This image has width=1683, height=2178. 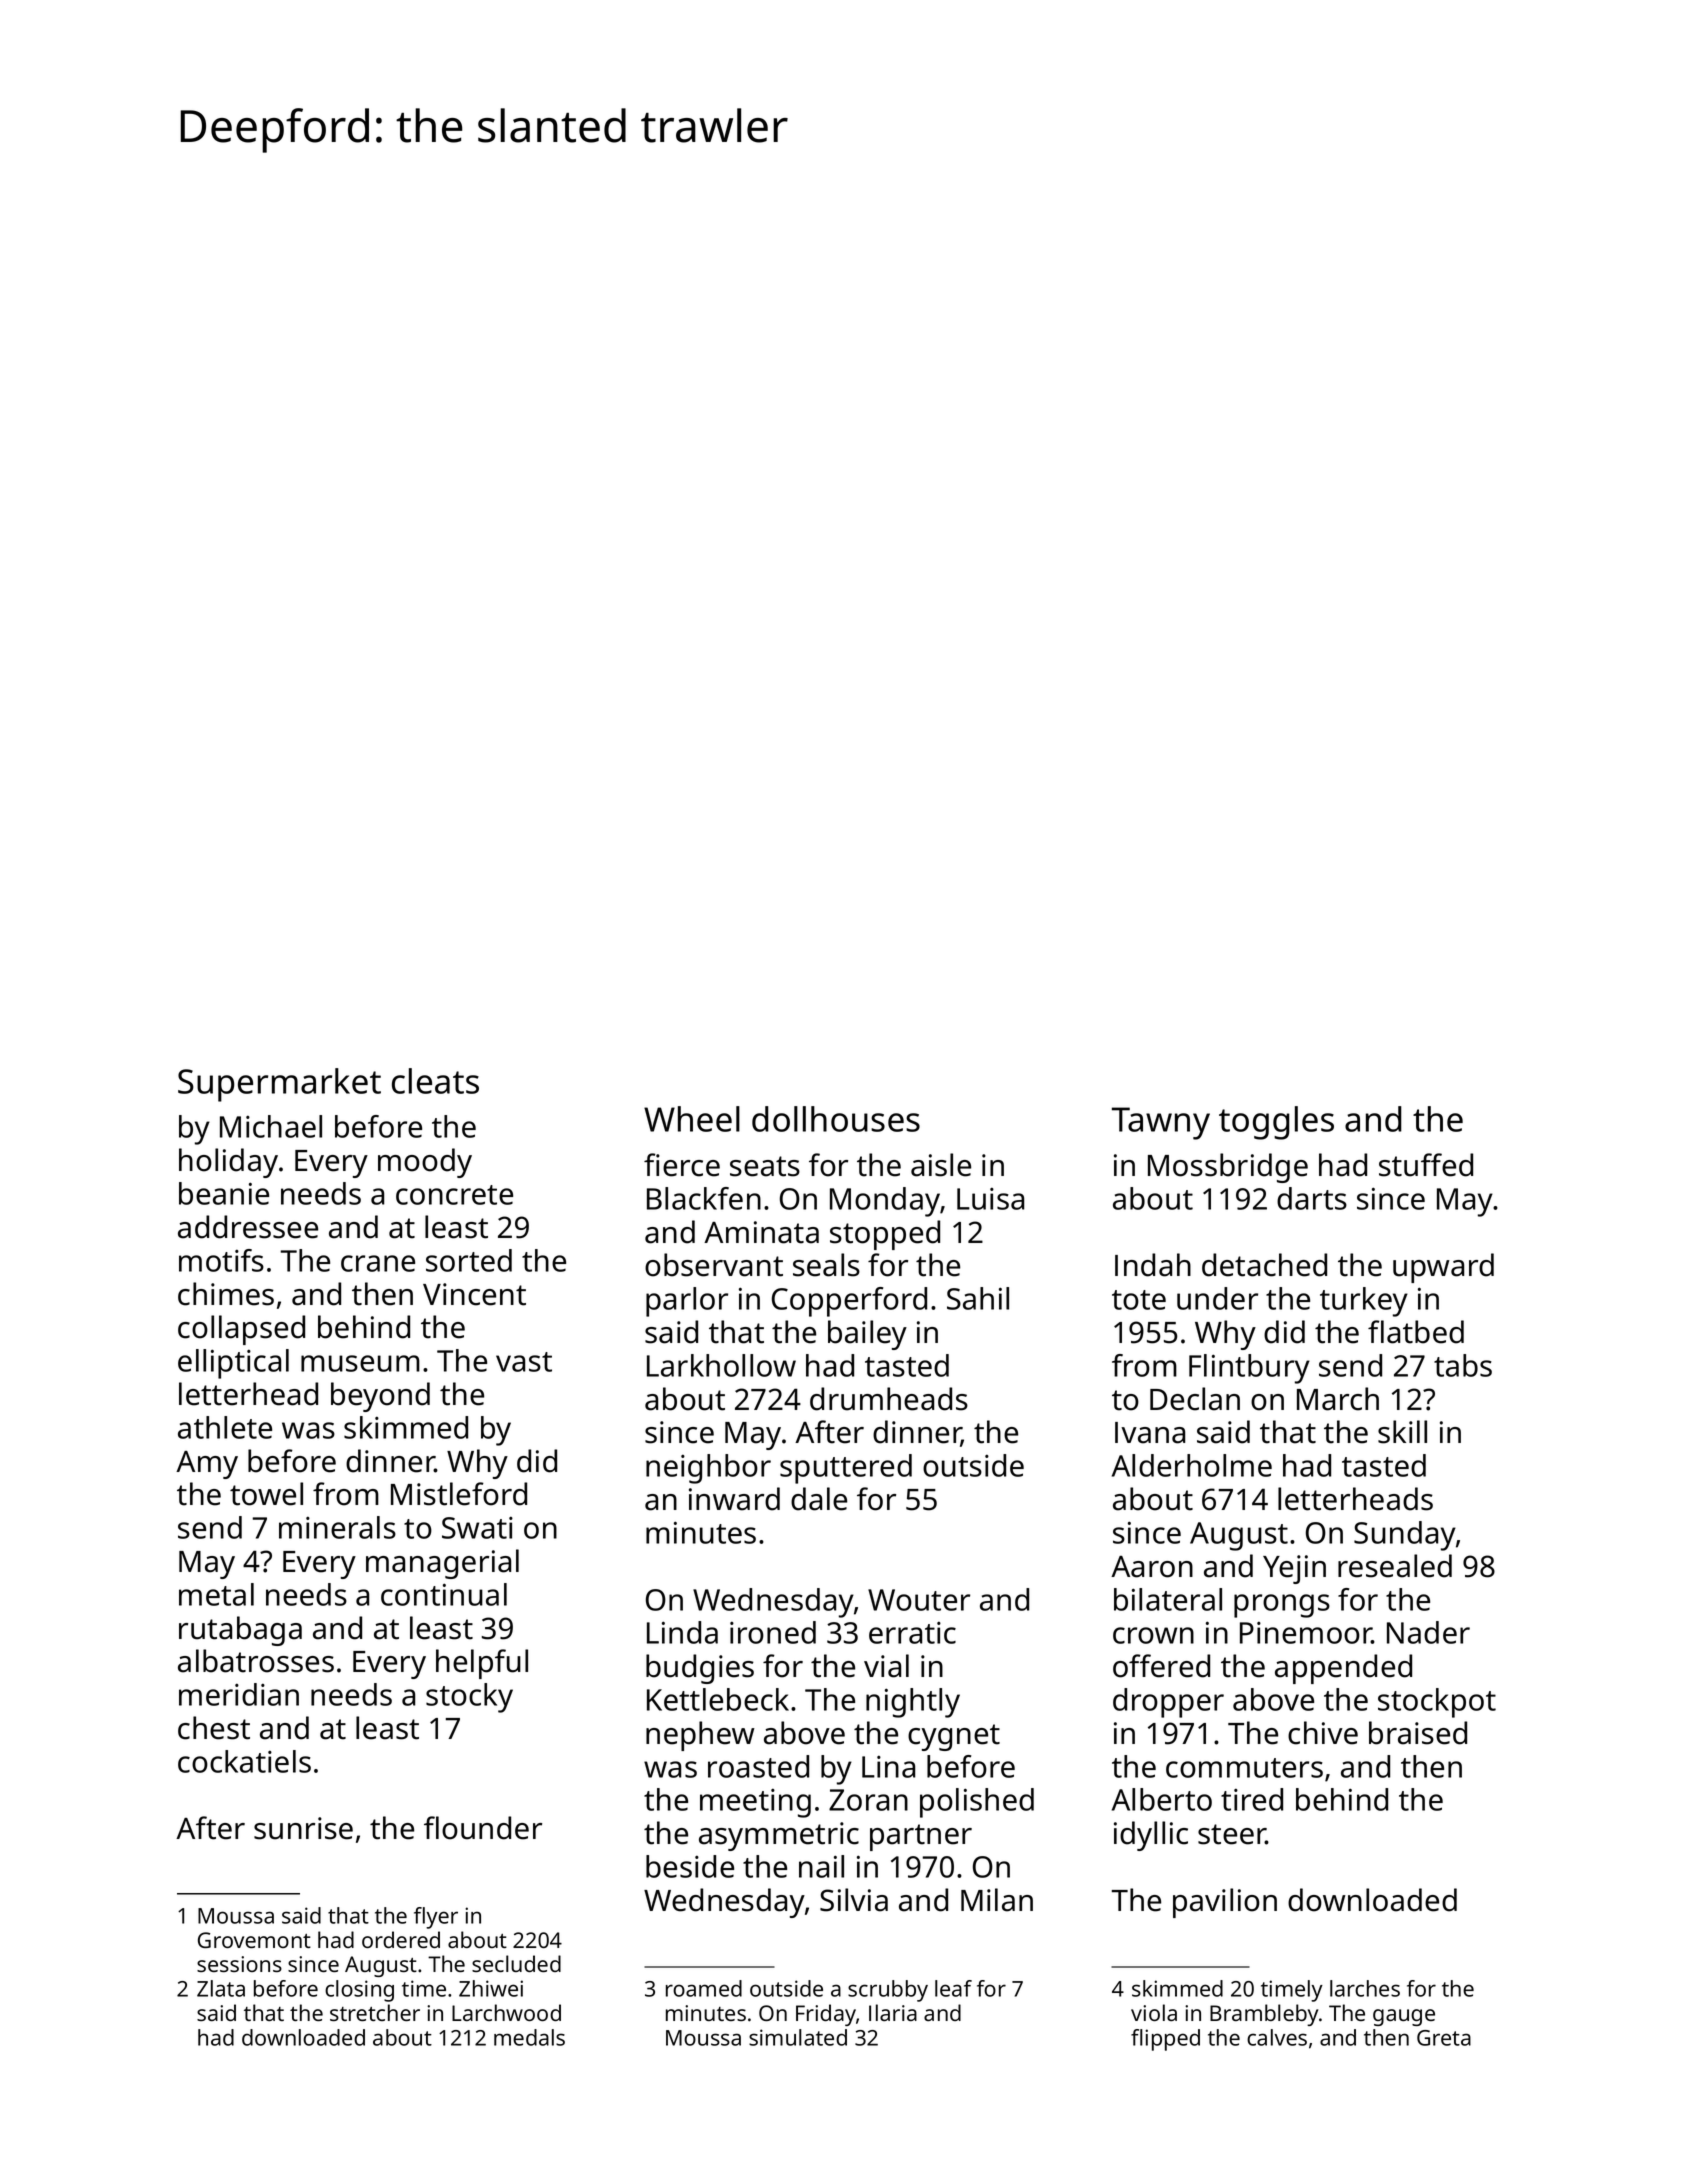 I want to click on chimes, so click(x=226, y=1294).
